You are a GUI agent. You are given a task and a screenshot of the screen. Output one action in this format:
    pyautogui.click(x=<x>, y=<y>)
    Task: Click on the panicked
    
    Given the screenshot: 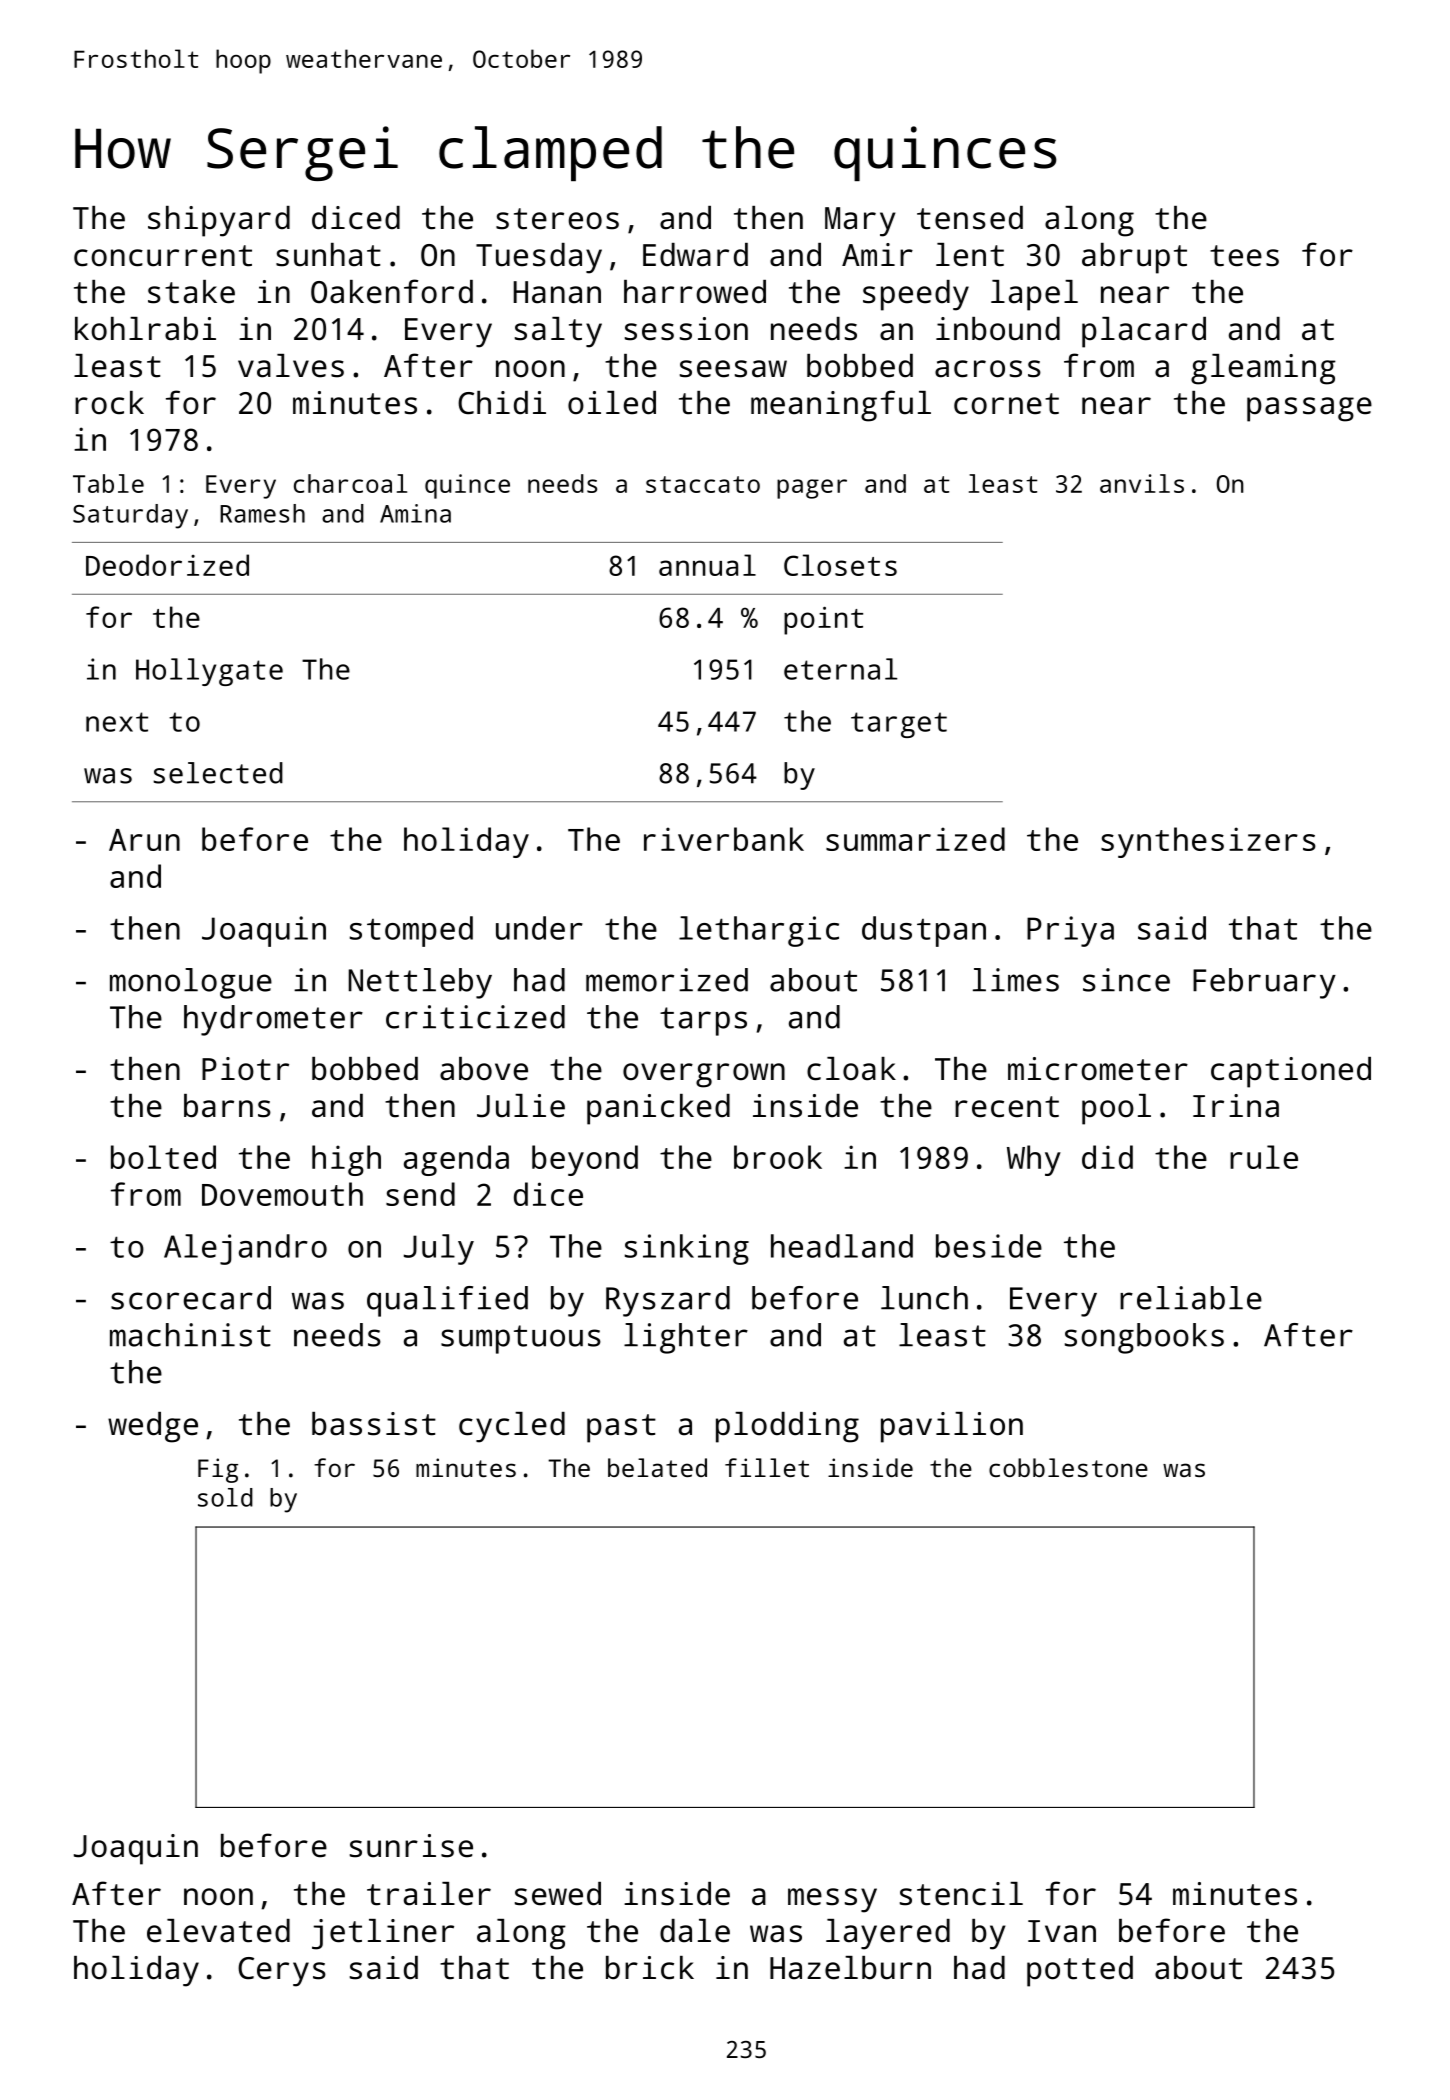 What is the action you would take?
    pyautogui.click(x=658, y=1109)
